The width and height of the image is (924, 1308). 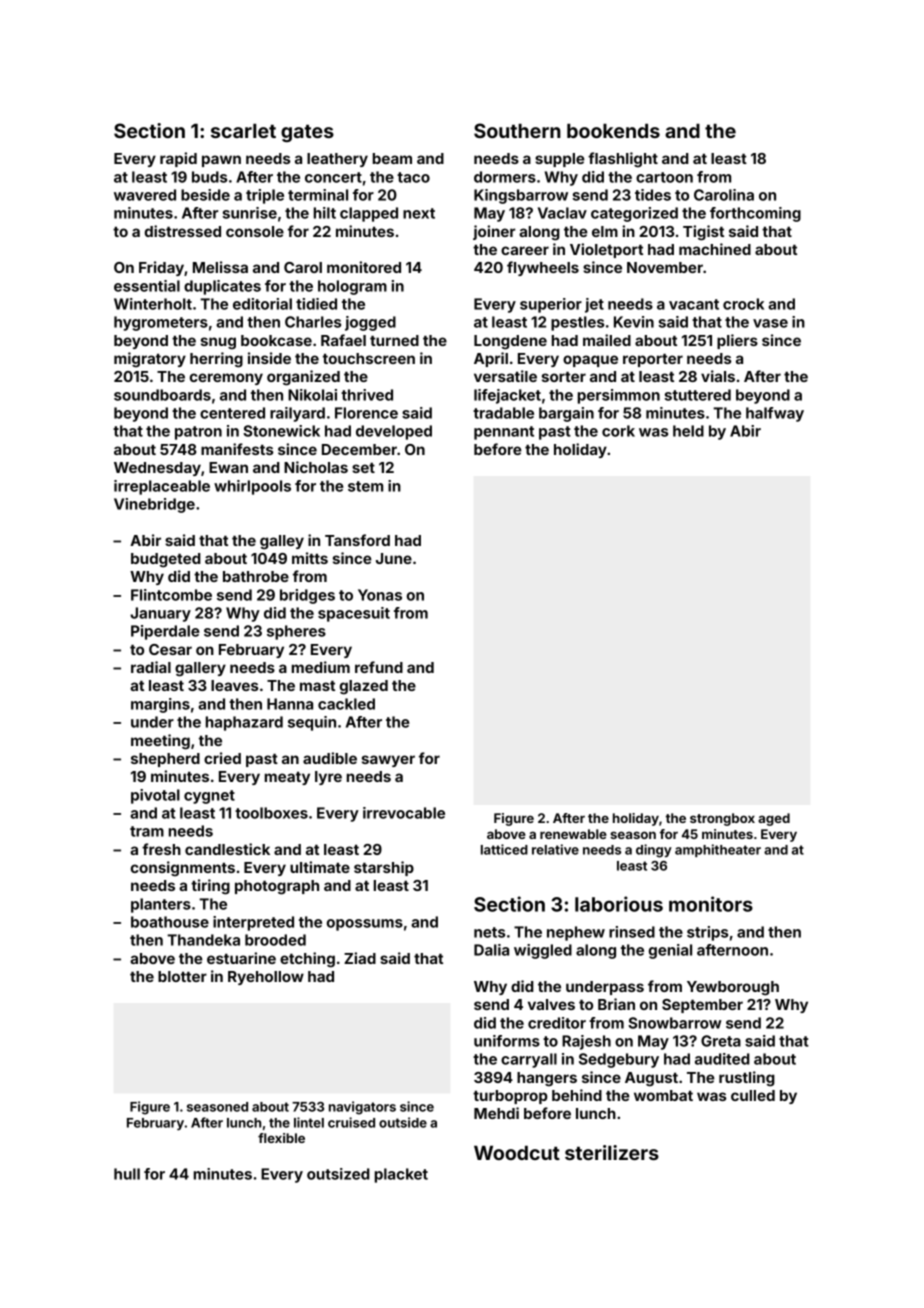 What do you see at coordinates (613, 131) in the image?
I see `bookends` at bounding box center [613, 131].
